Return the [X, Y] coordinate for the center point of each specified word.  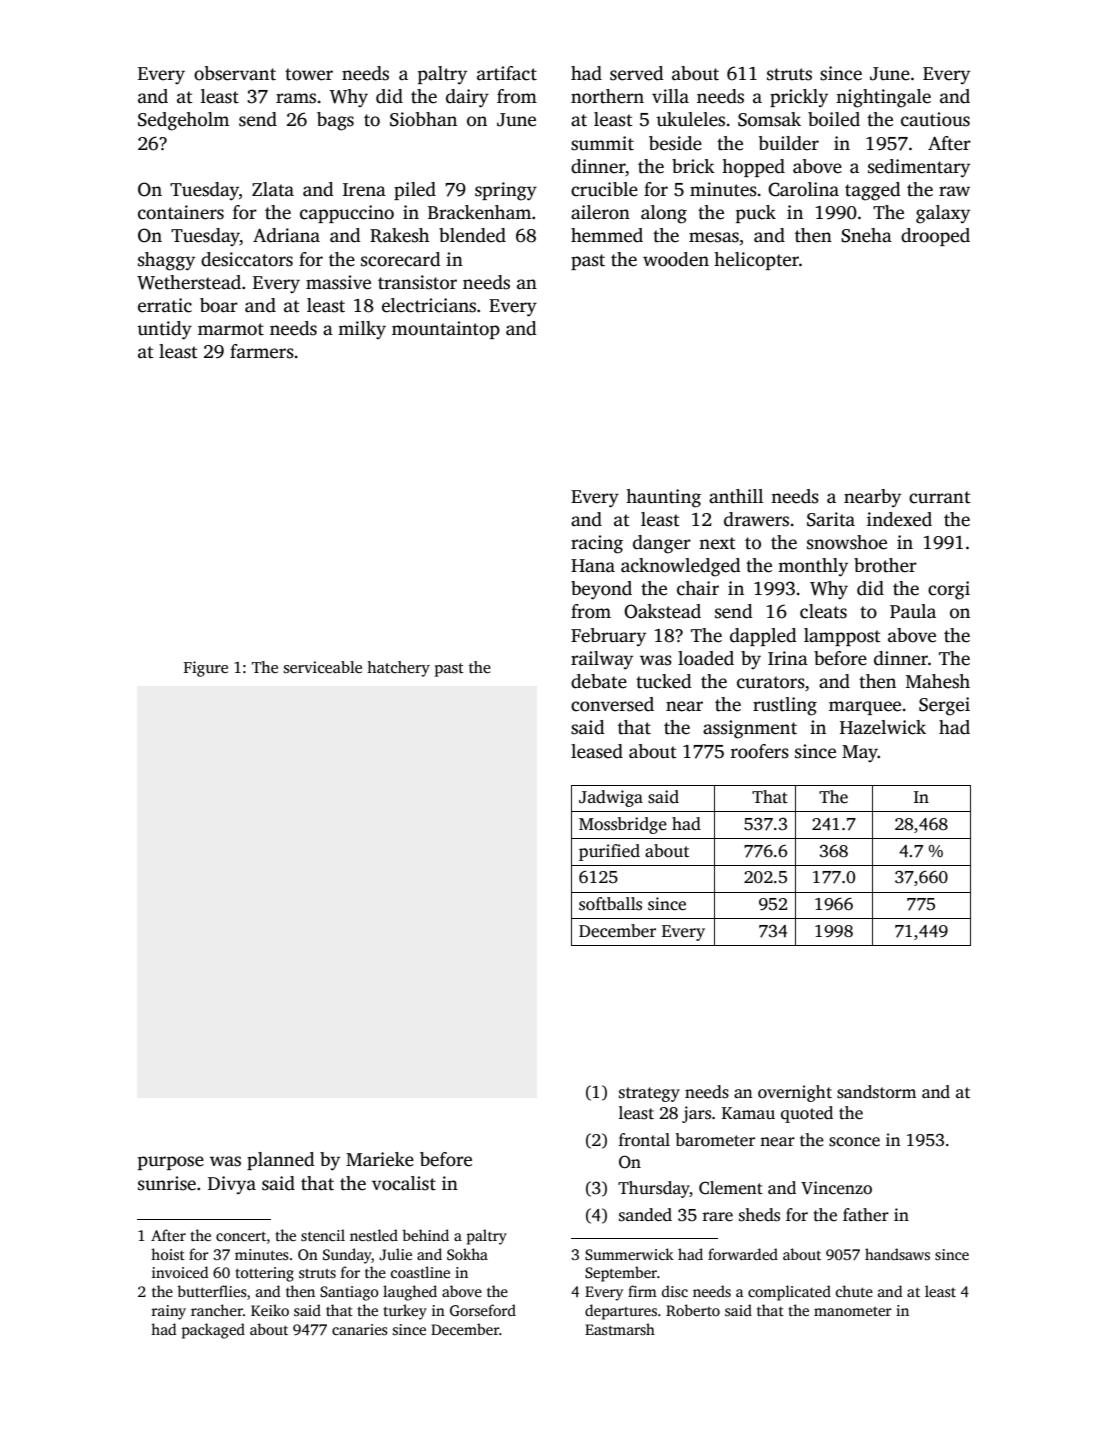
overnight [795, 1093]
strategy [649, 1094]
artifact [507, 73]
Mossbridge [623, 825]
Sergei [944, 706]
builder [789, 143]
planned [281, 1161]
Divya [232, 1185]
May [860, 753]
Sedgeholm [183, 121]
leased [597, 751]
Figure [206, 669]
